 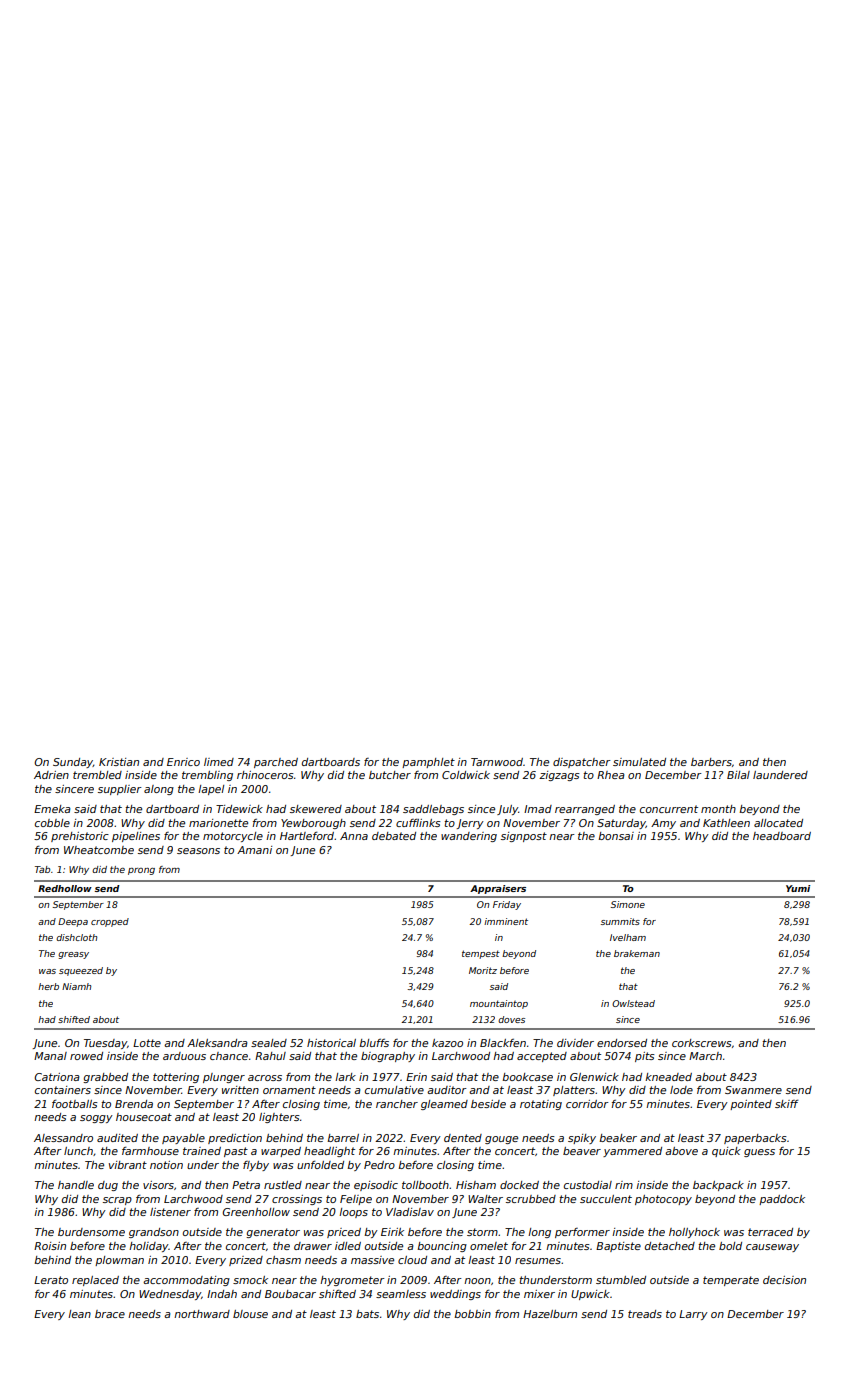 What do you see at coordinates (51, 1280) in the page?
I see `Lerato` at bounding box center [51, 1280].
